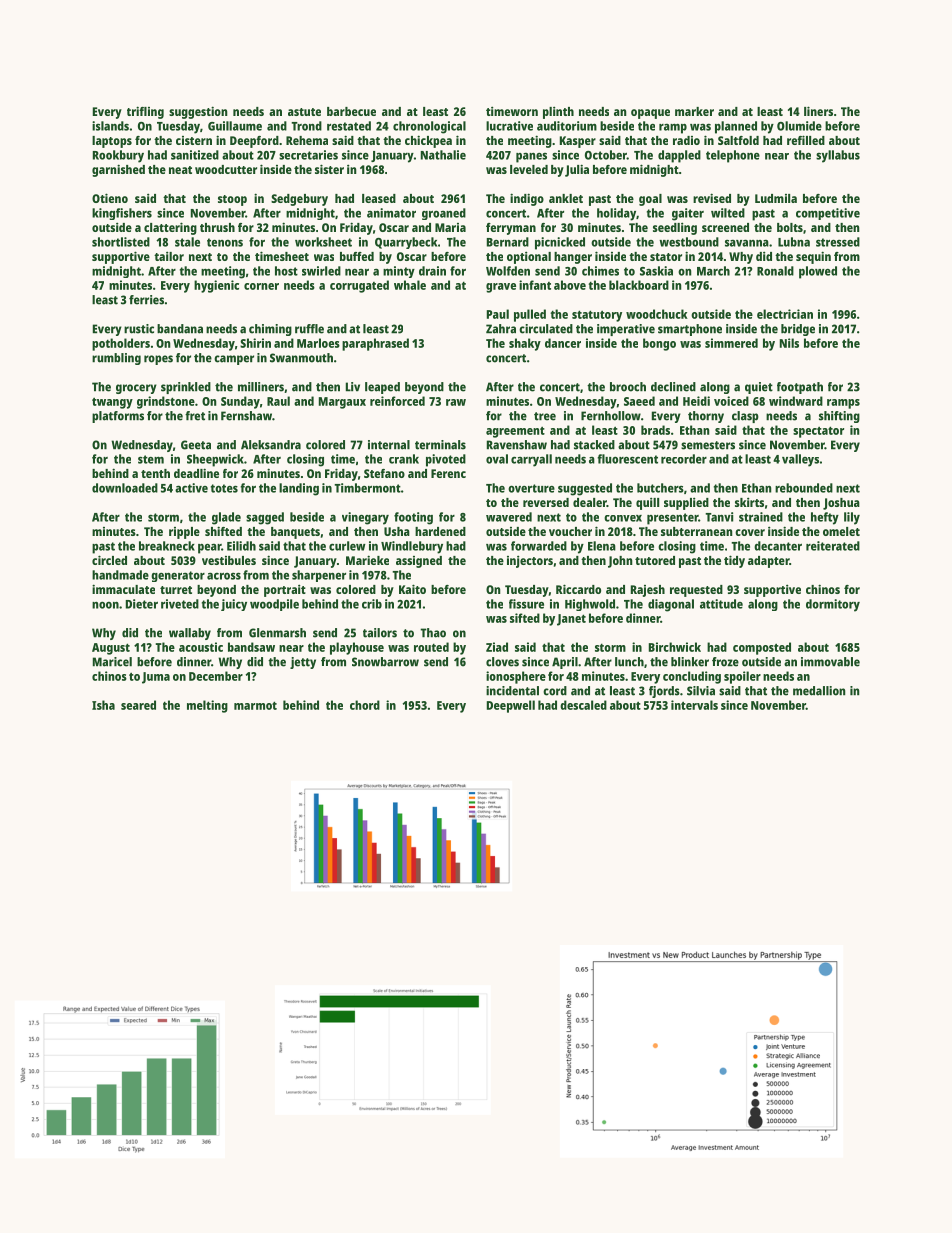 The height and width of the screenshot is (1233, 952). What do you see at coordinates (215, 460) in the screenshot?
I see `Sheepwick` at bounding box center [215, 460].
